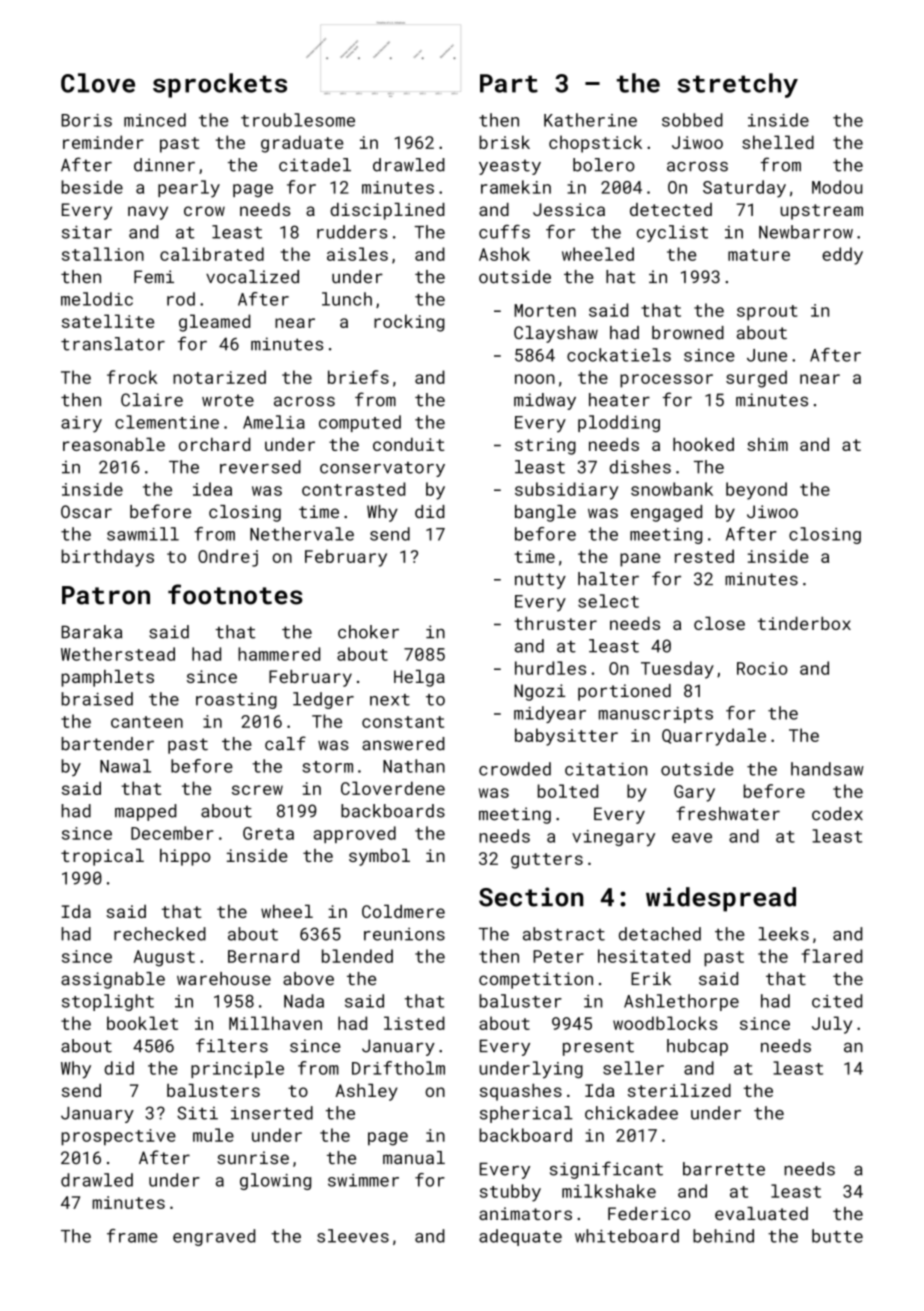  What do you see at coordinates (86, 120) in the screenshot?
I see `Boris` at bounding box center [86, 120].
